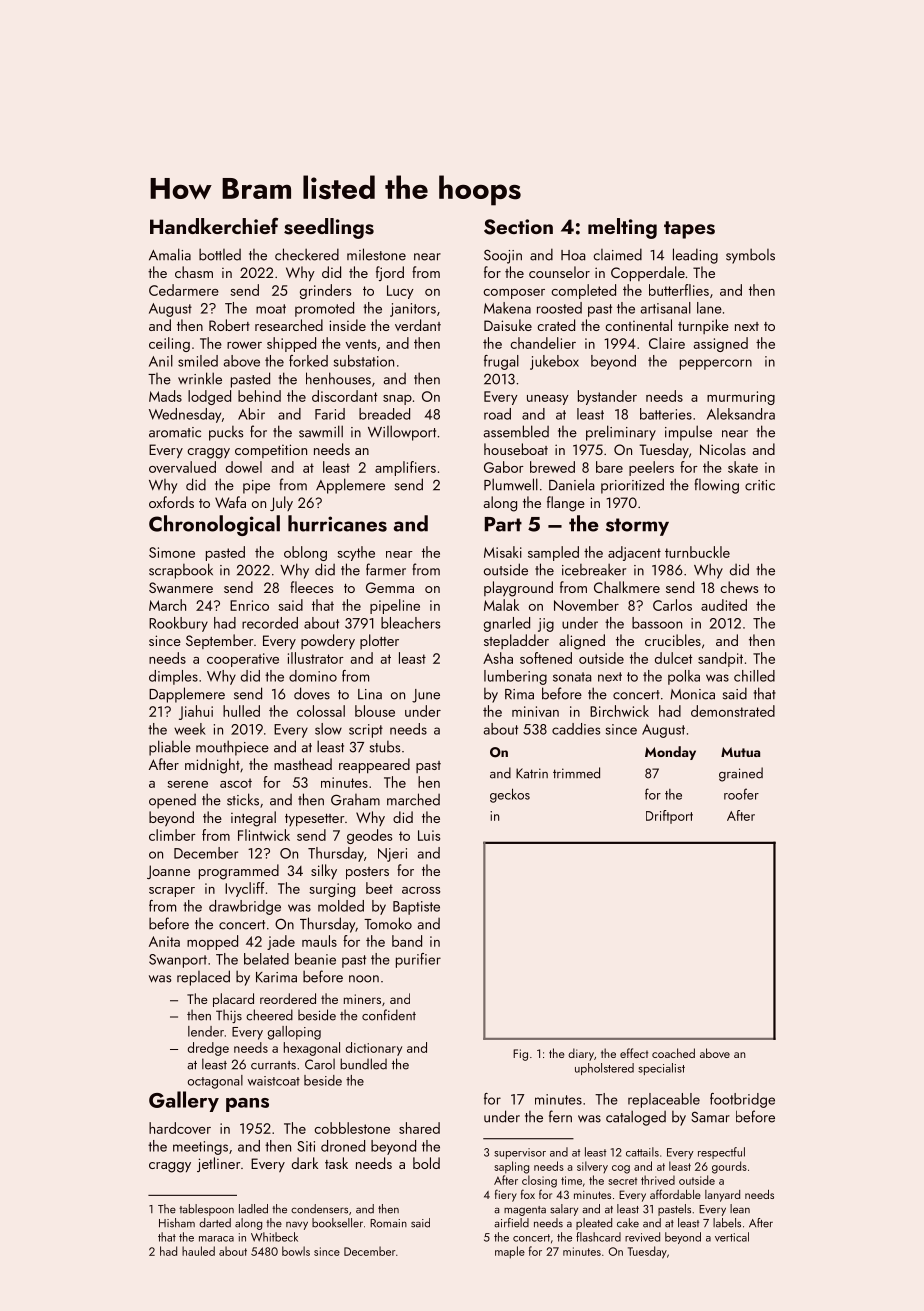 The height and width of the screenshot is (1311, 924). I want to click on murmuring, so click(741, 398).
